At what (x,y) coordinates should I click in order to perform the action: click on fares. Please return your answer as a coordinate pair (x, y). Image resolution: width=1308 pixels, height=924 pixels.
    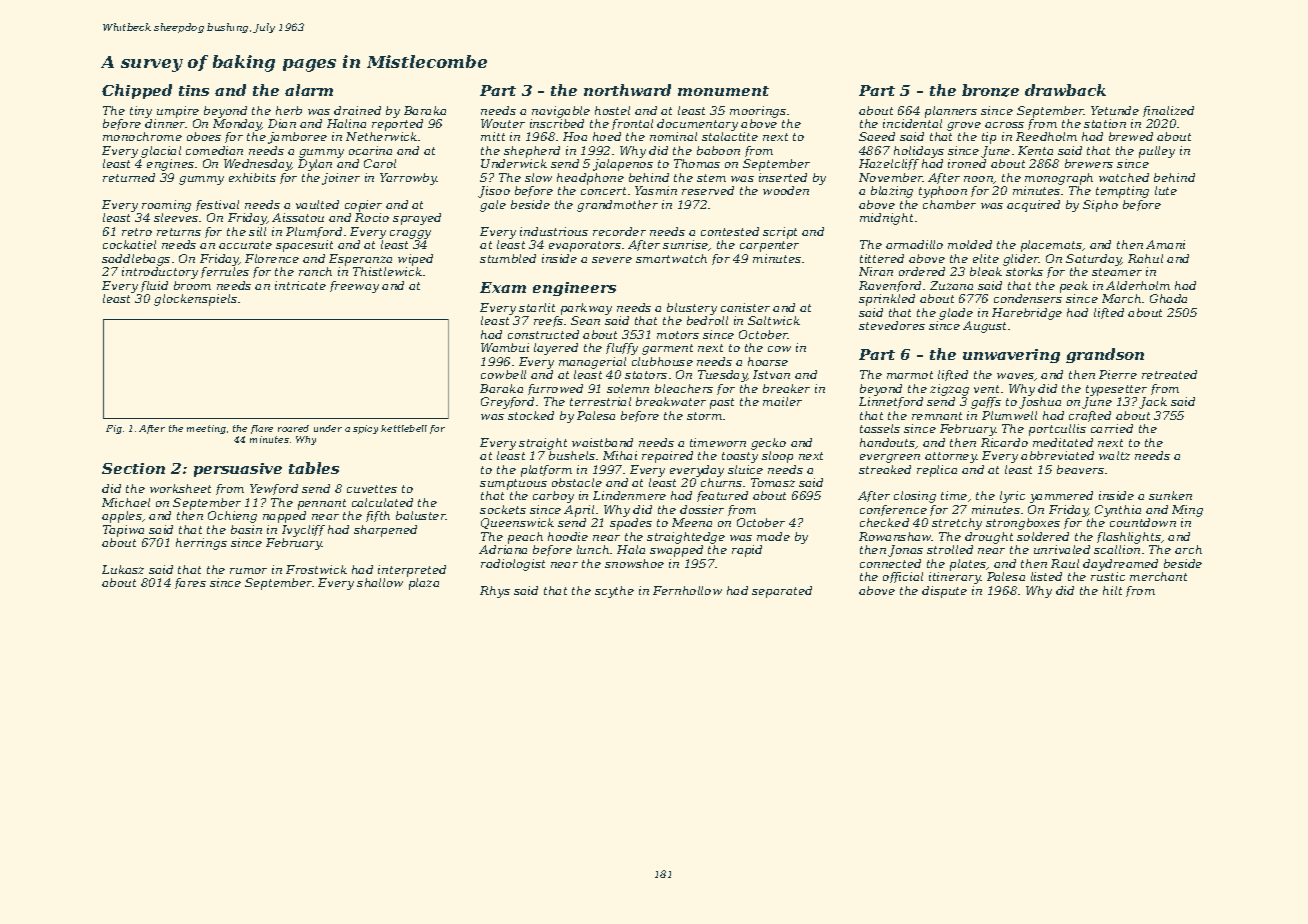
    Looking at the image, I should click on (190, 583).
